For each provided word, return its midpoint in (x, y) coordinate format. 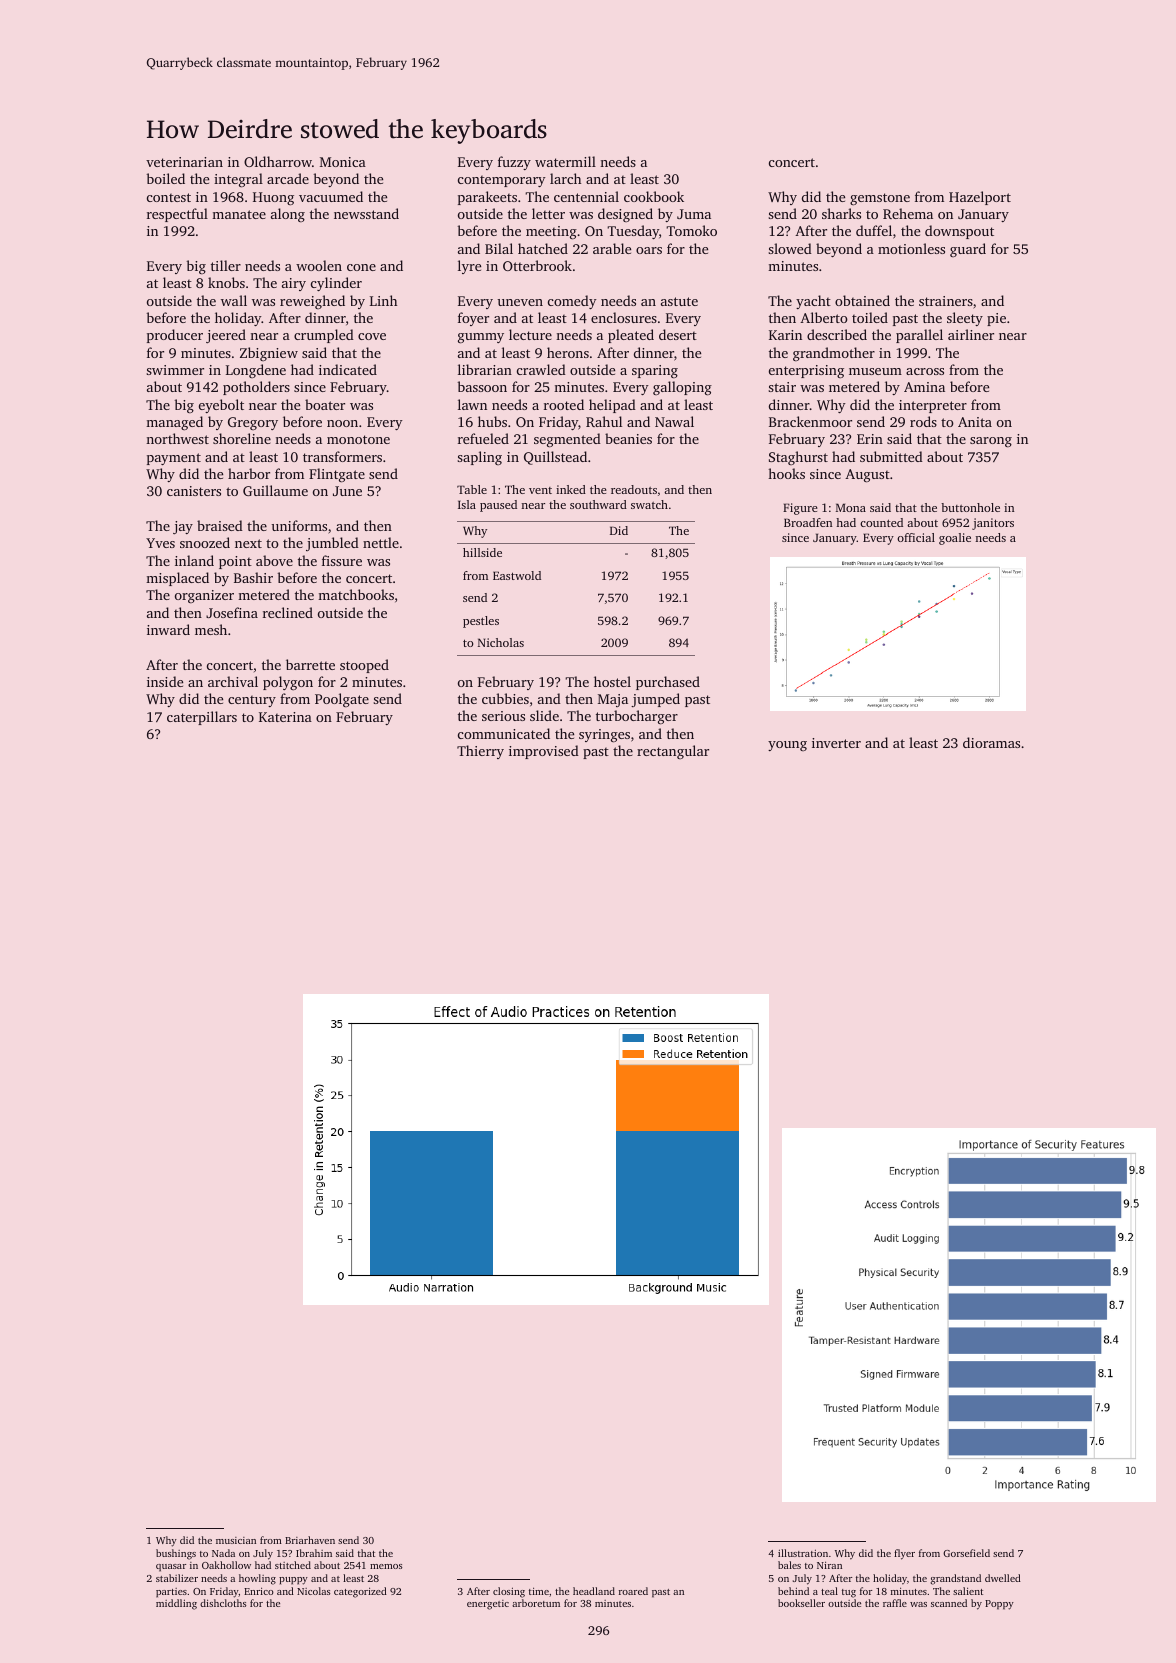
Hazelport (980, 198)
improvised (544, 752)
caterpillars (202, 718)
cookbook (654, 196)
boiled (165, 178)
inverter (836, 743)
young (787, 746)
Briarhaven (310, 1540)
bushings (176, 1554)
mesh (211, 629)
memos (386, 1566)
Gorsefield (966, 1553)
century (252, 701)
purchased (668, 683)
